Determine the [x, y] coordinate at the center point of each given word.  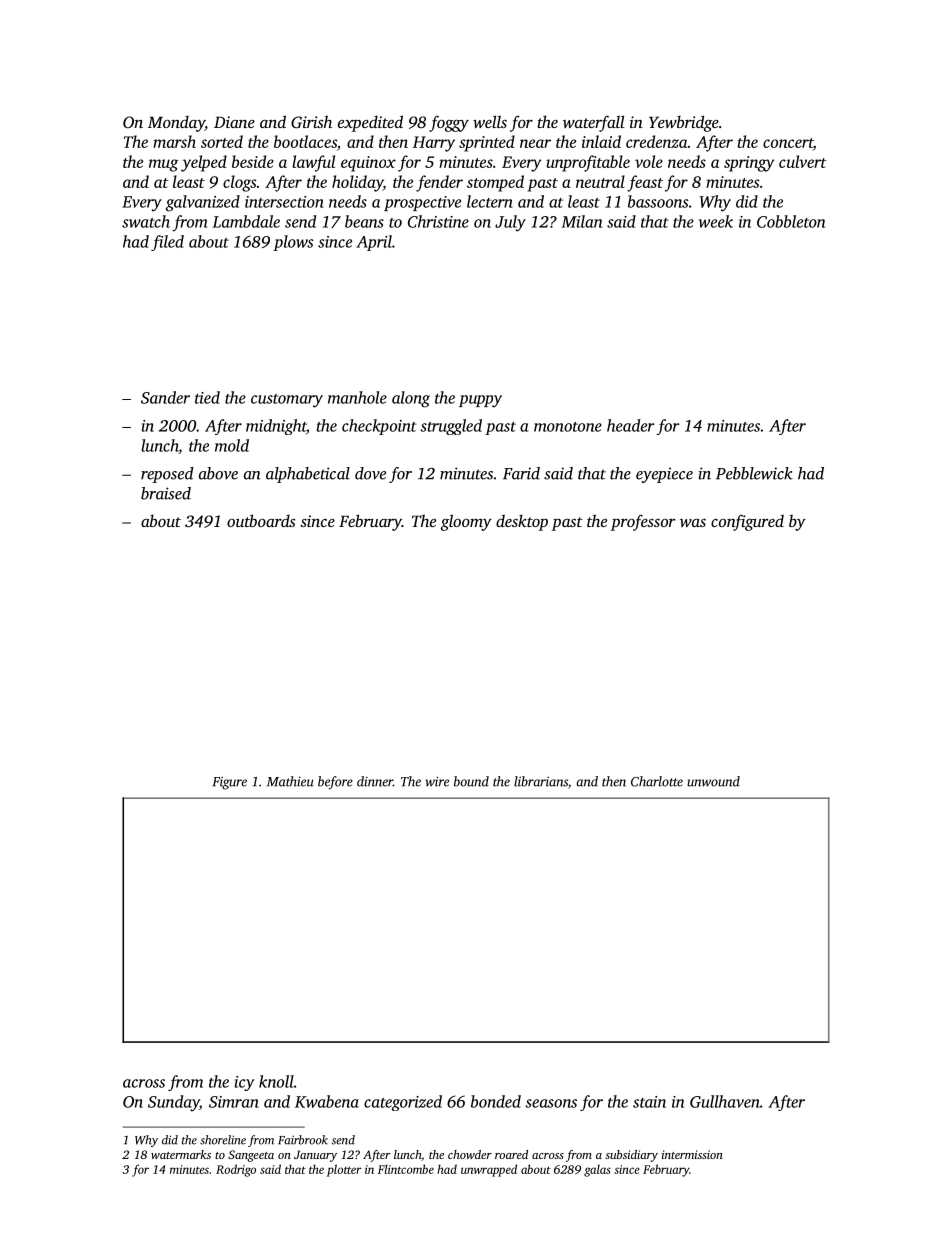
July [510, 223]
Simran [234, 1102]
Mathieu [290, 781]
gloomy [466, 522]
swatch [146, 221]
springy [749, 164]
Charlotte [657, 781]
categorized [403, 1103]
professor [643, 523]
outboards [261, 520]
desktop [522, 522]
